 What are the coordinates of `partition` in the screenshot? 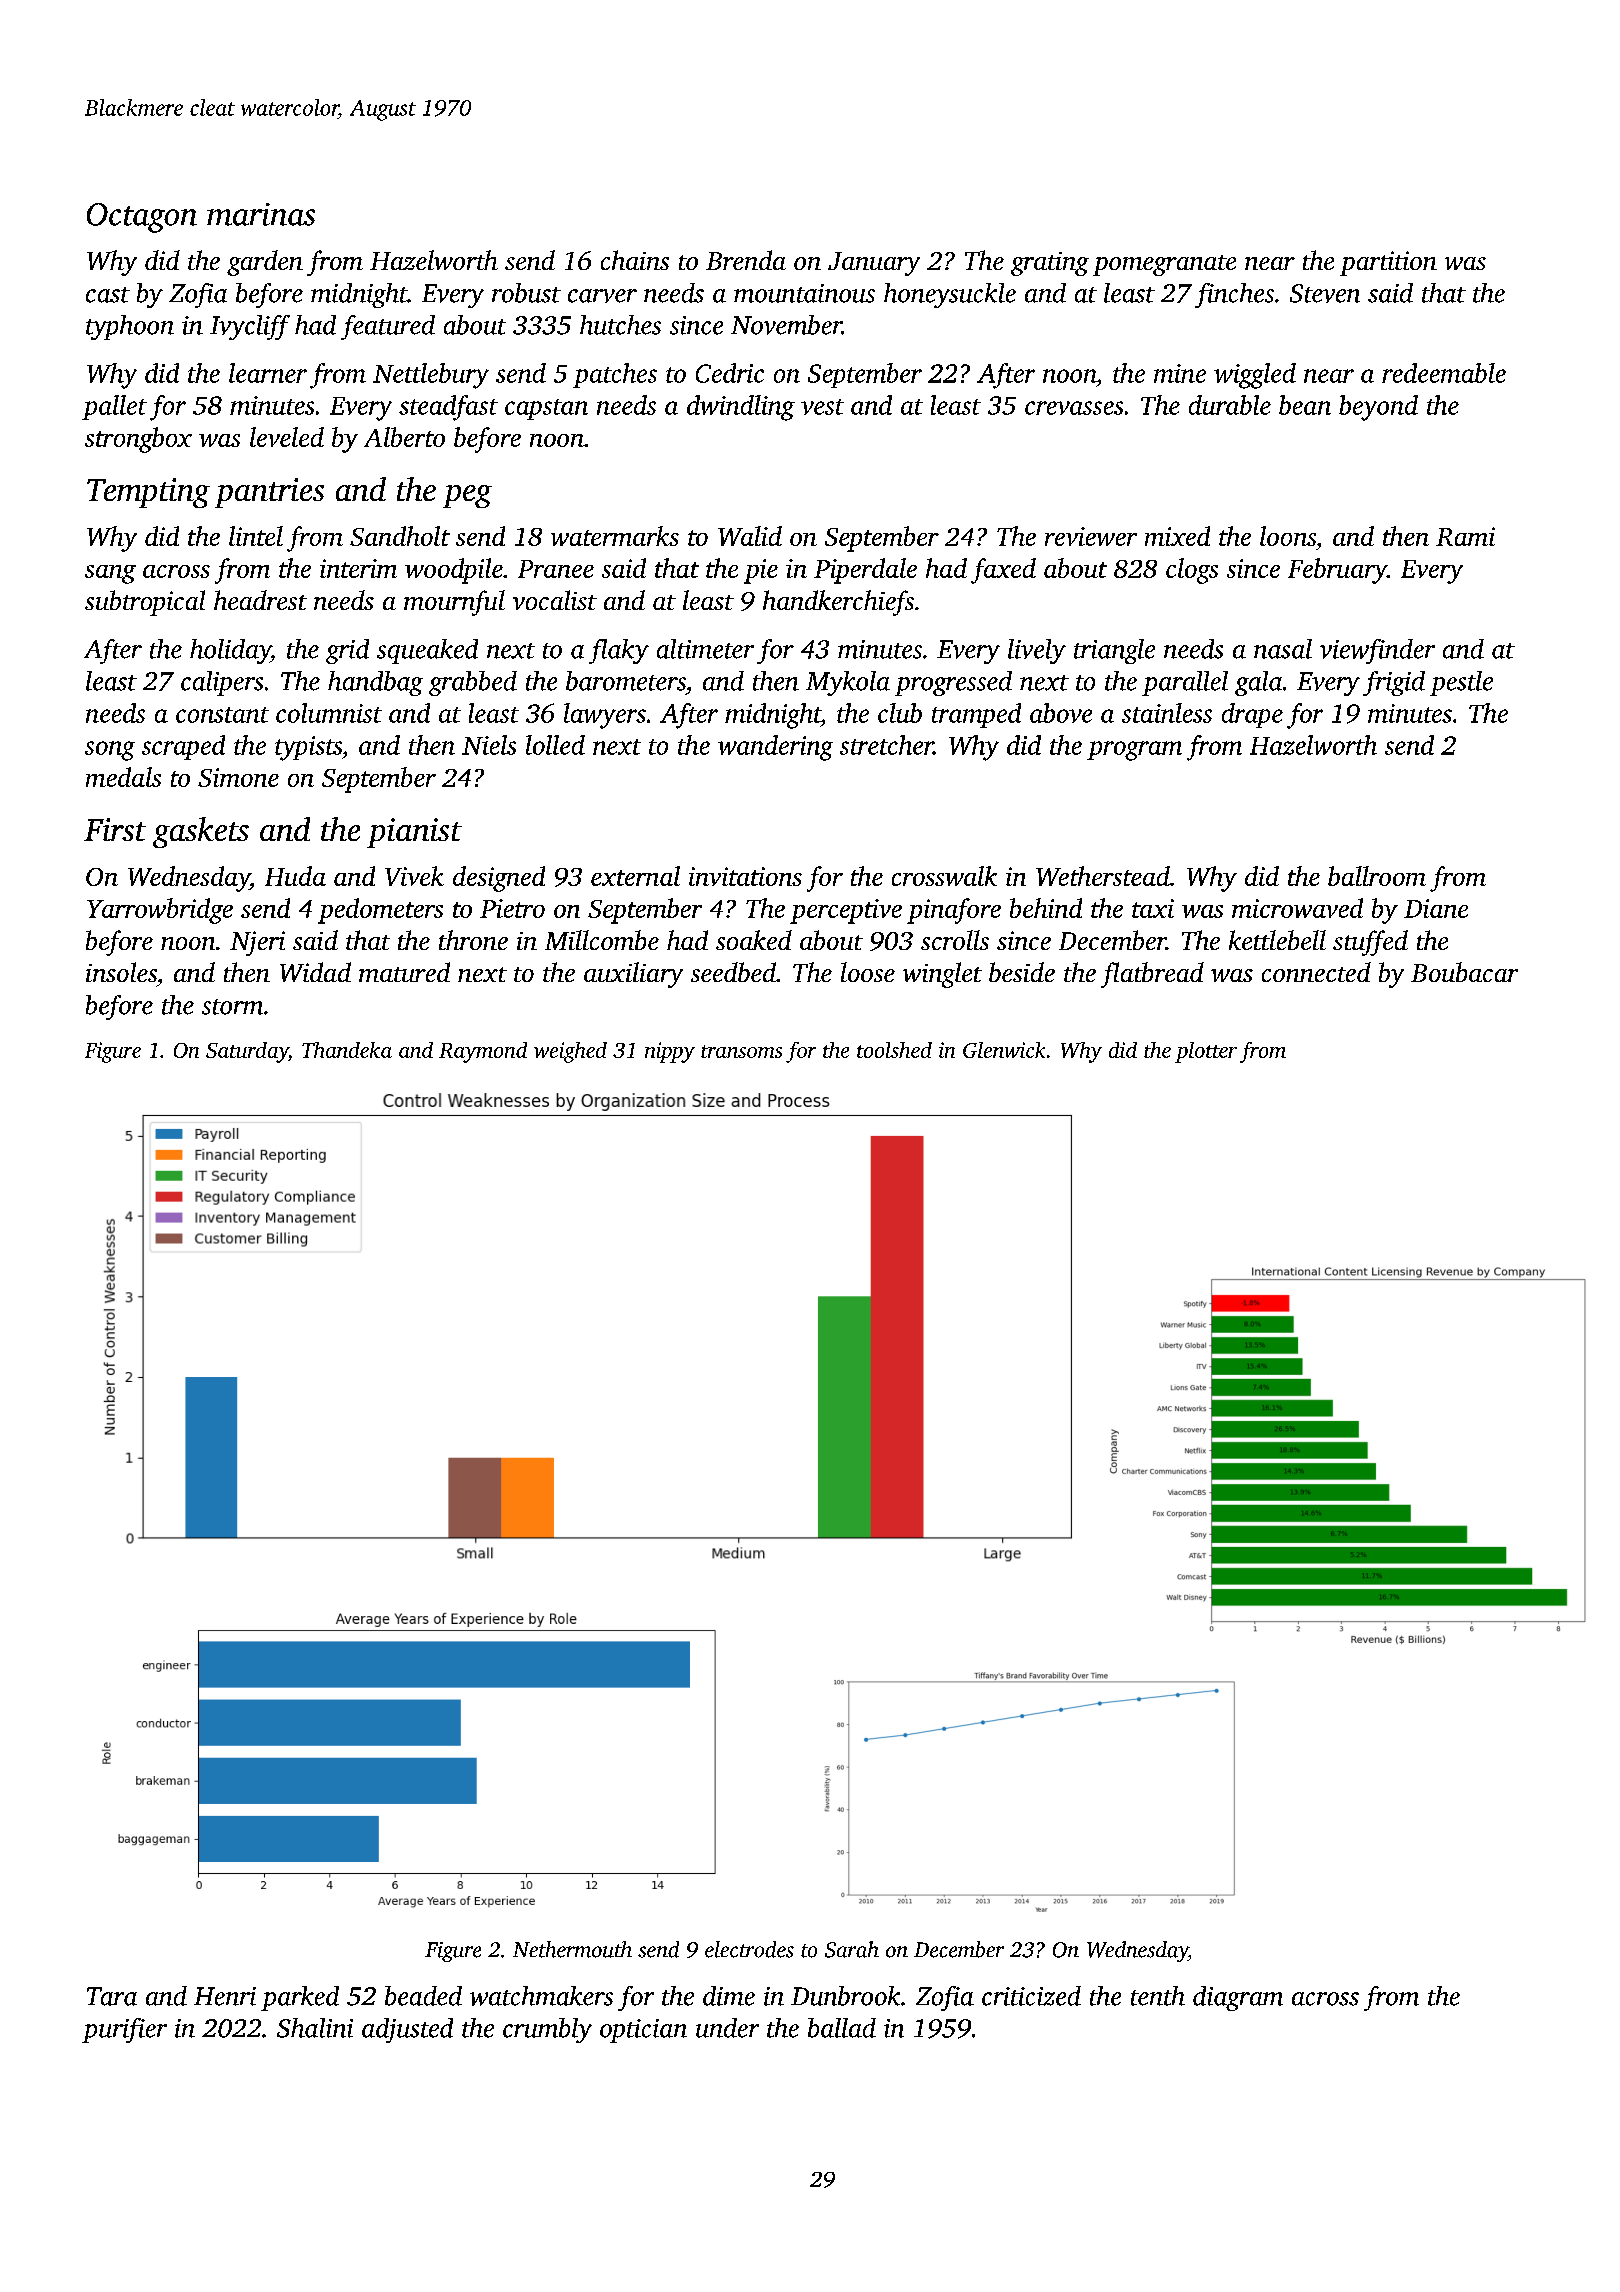 It's located at (1388, 263).
